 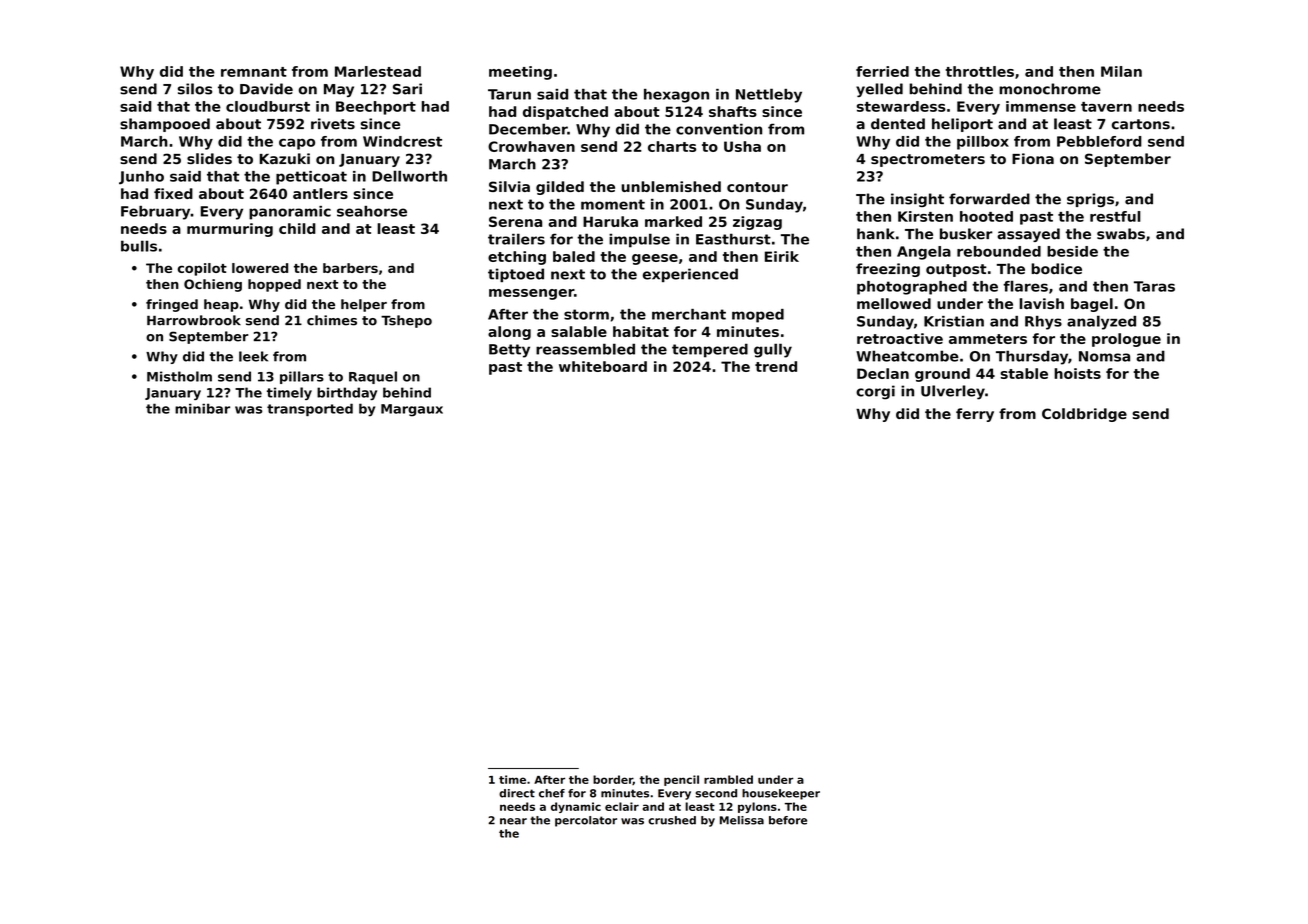 I want to click on Marlestead, so click(x=378, y=71).
